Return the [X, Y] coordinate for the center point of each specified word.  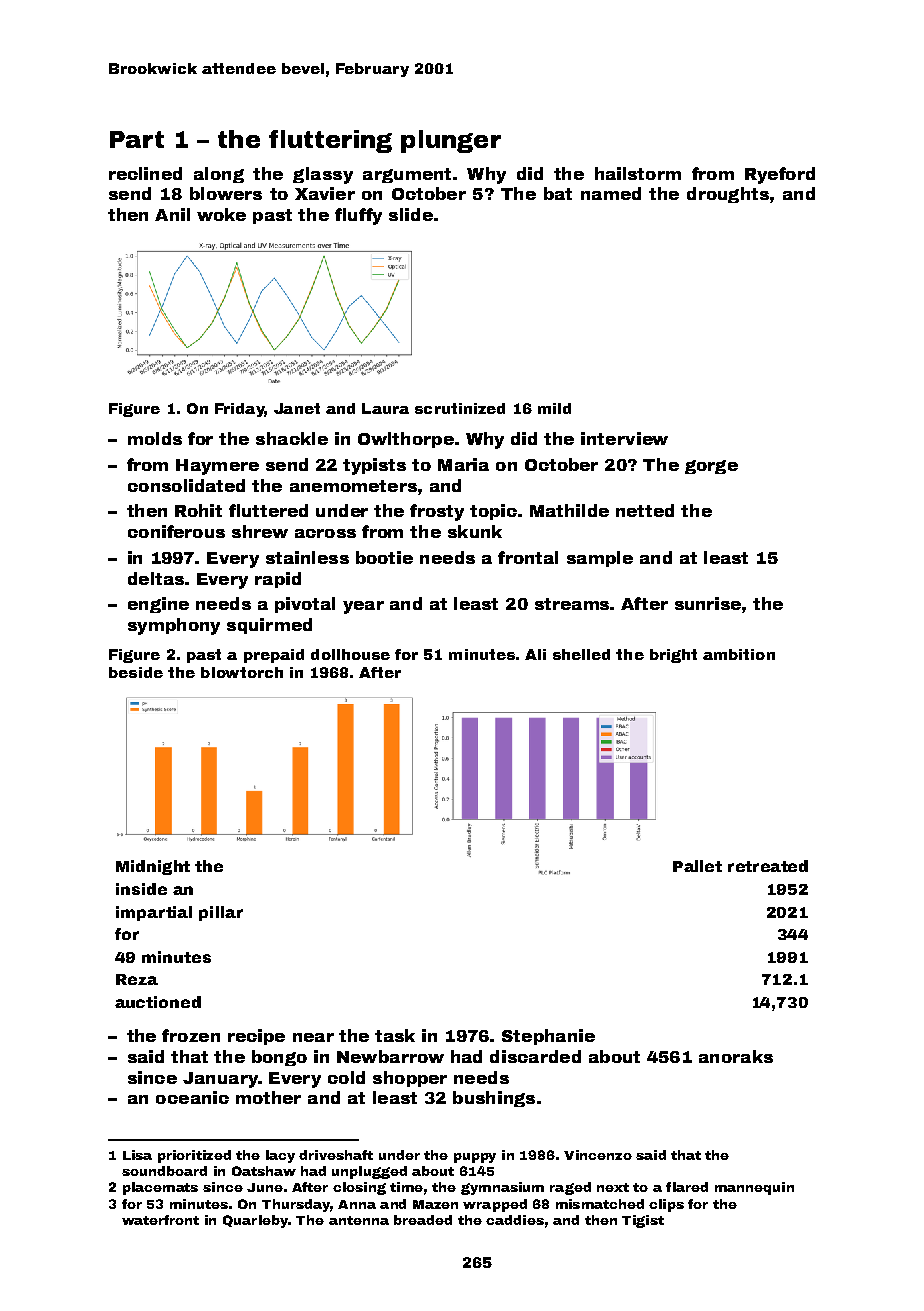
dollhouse [350, 654]
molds [155, 438]
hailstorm [638, 173]
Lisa [137, 1155]
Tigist [643, 1221]
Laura [385, 408]
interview [624, 438]
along [219, 175]
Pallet [697, 866]
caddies [515, 1220]
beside [136, 672]
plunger [451, 141]
